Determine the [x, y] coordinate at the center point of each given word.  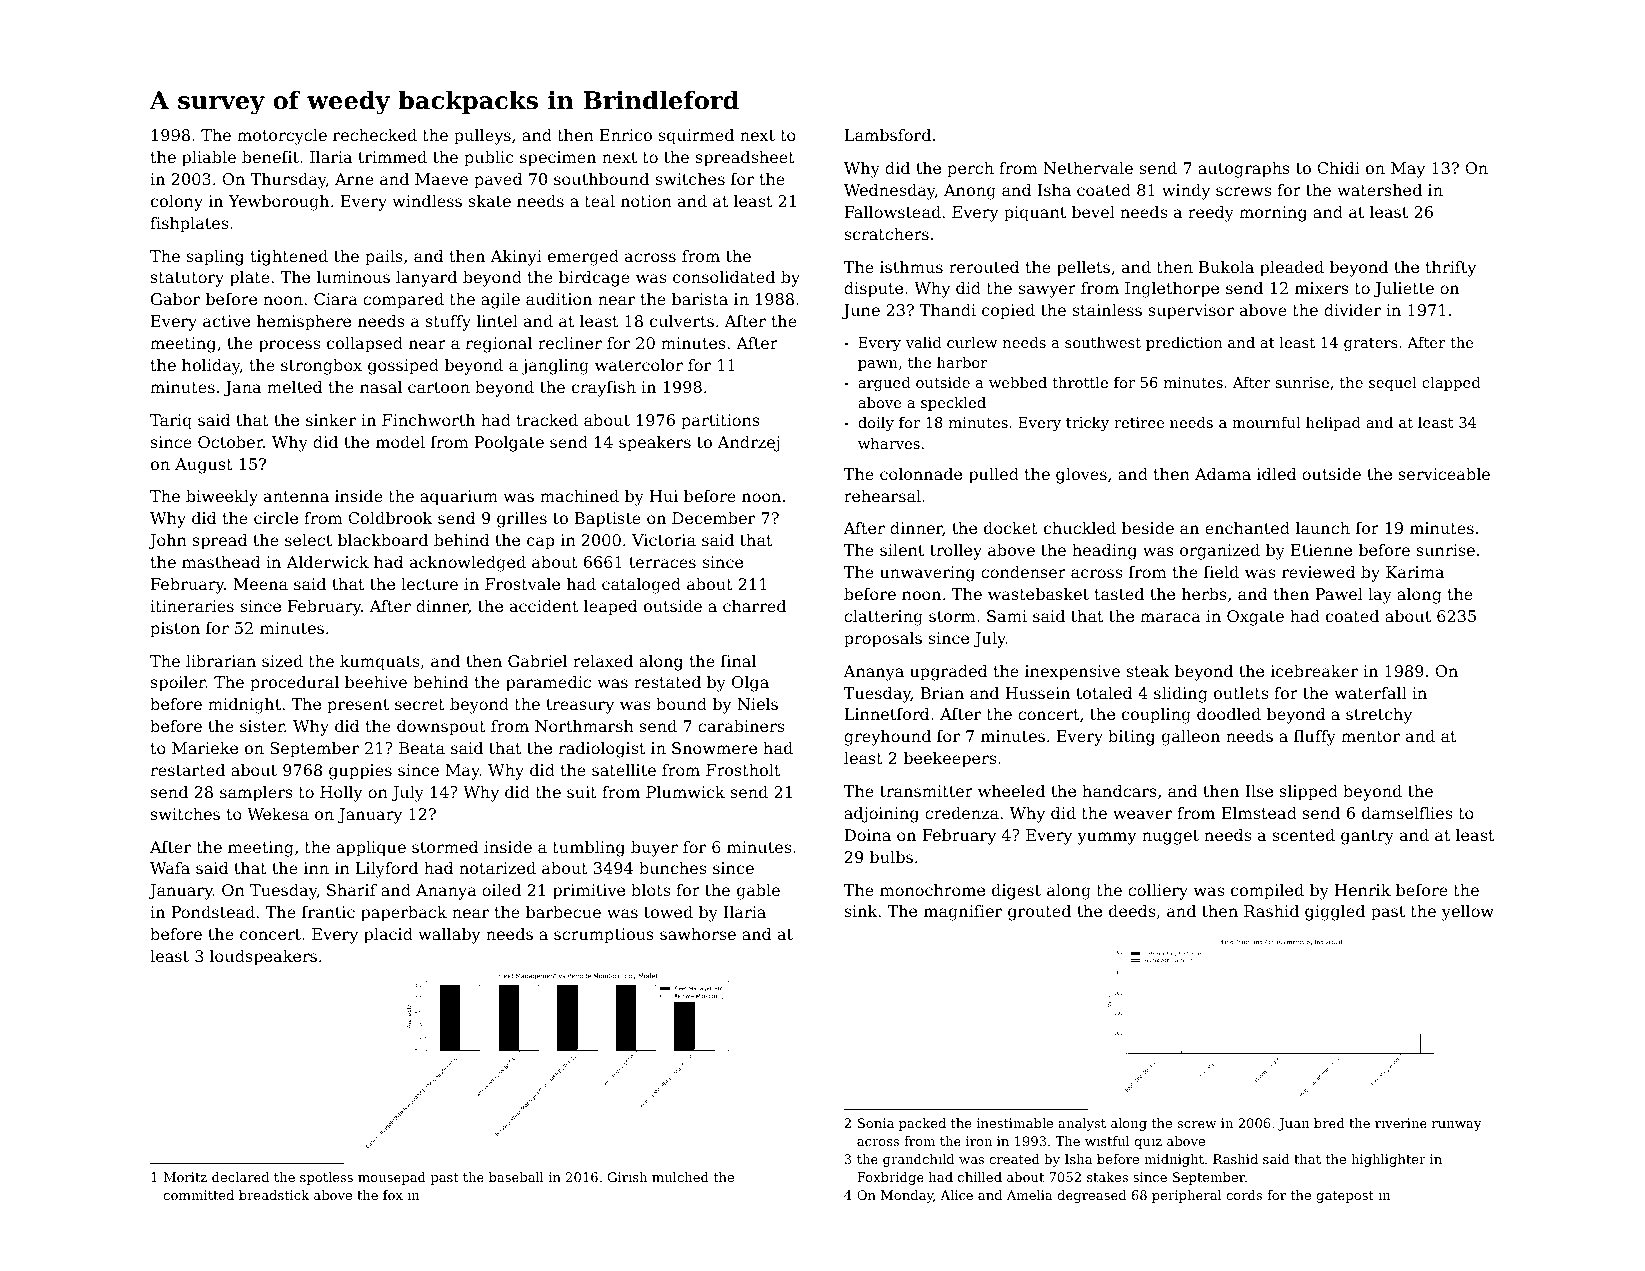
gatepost [1345, 1197]
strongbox [321, 367]
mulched [680, 1177]
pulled [994, 476]
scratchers [886, 234]
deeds [1132, 911]
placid [388, 936]
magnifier [963, 913]
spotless [326, 1178]
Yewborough [278, 203]
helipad [1333, 423]
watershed [1379, 190]
